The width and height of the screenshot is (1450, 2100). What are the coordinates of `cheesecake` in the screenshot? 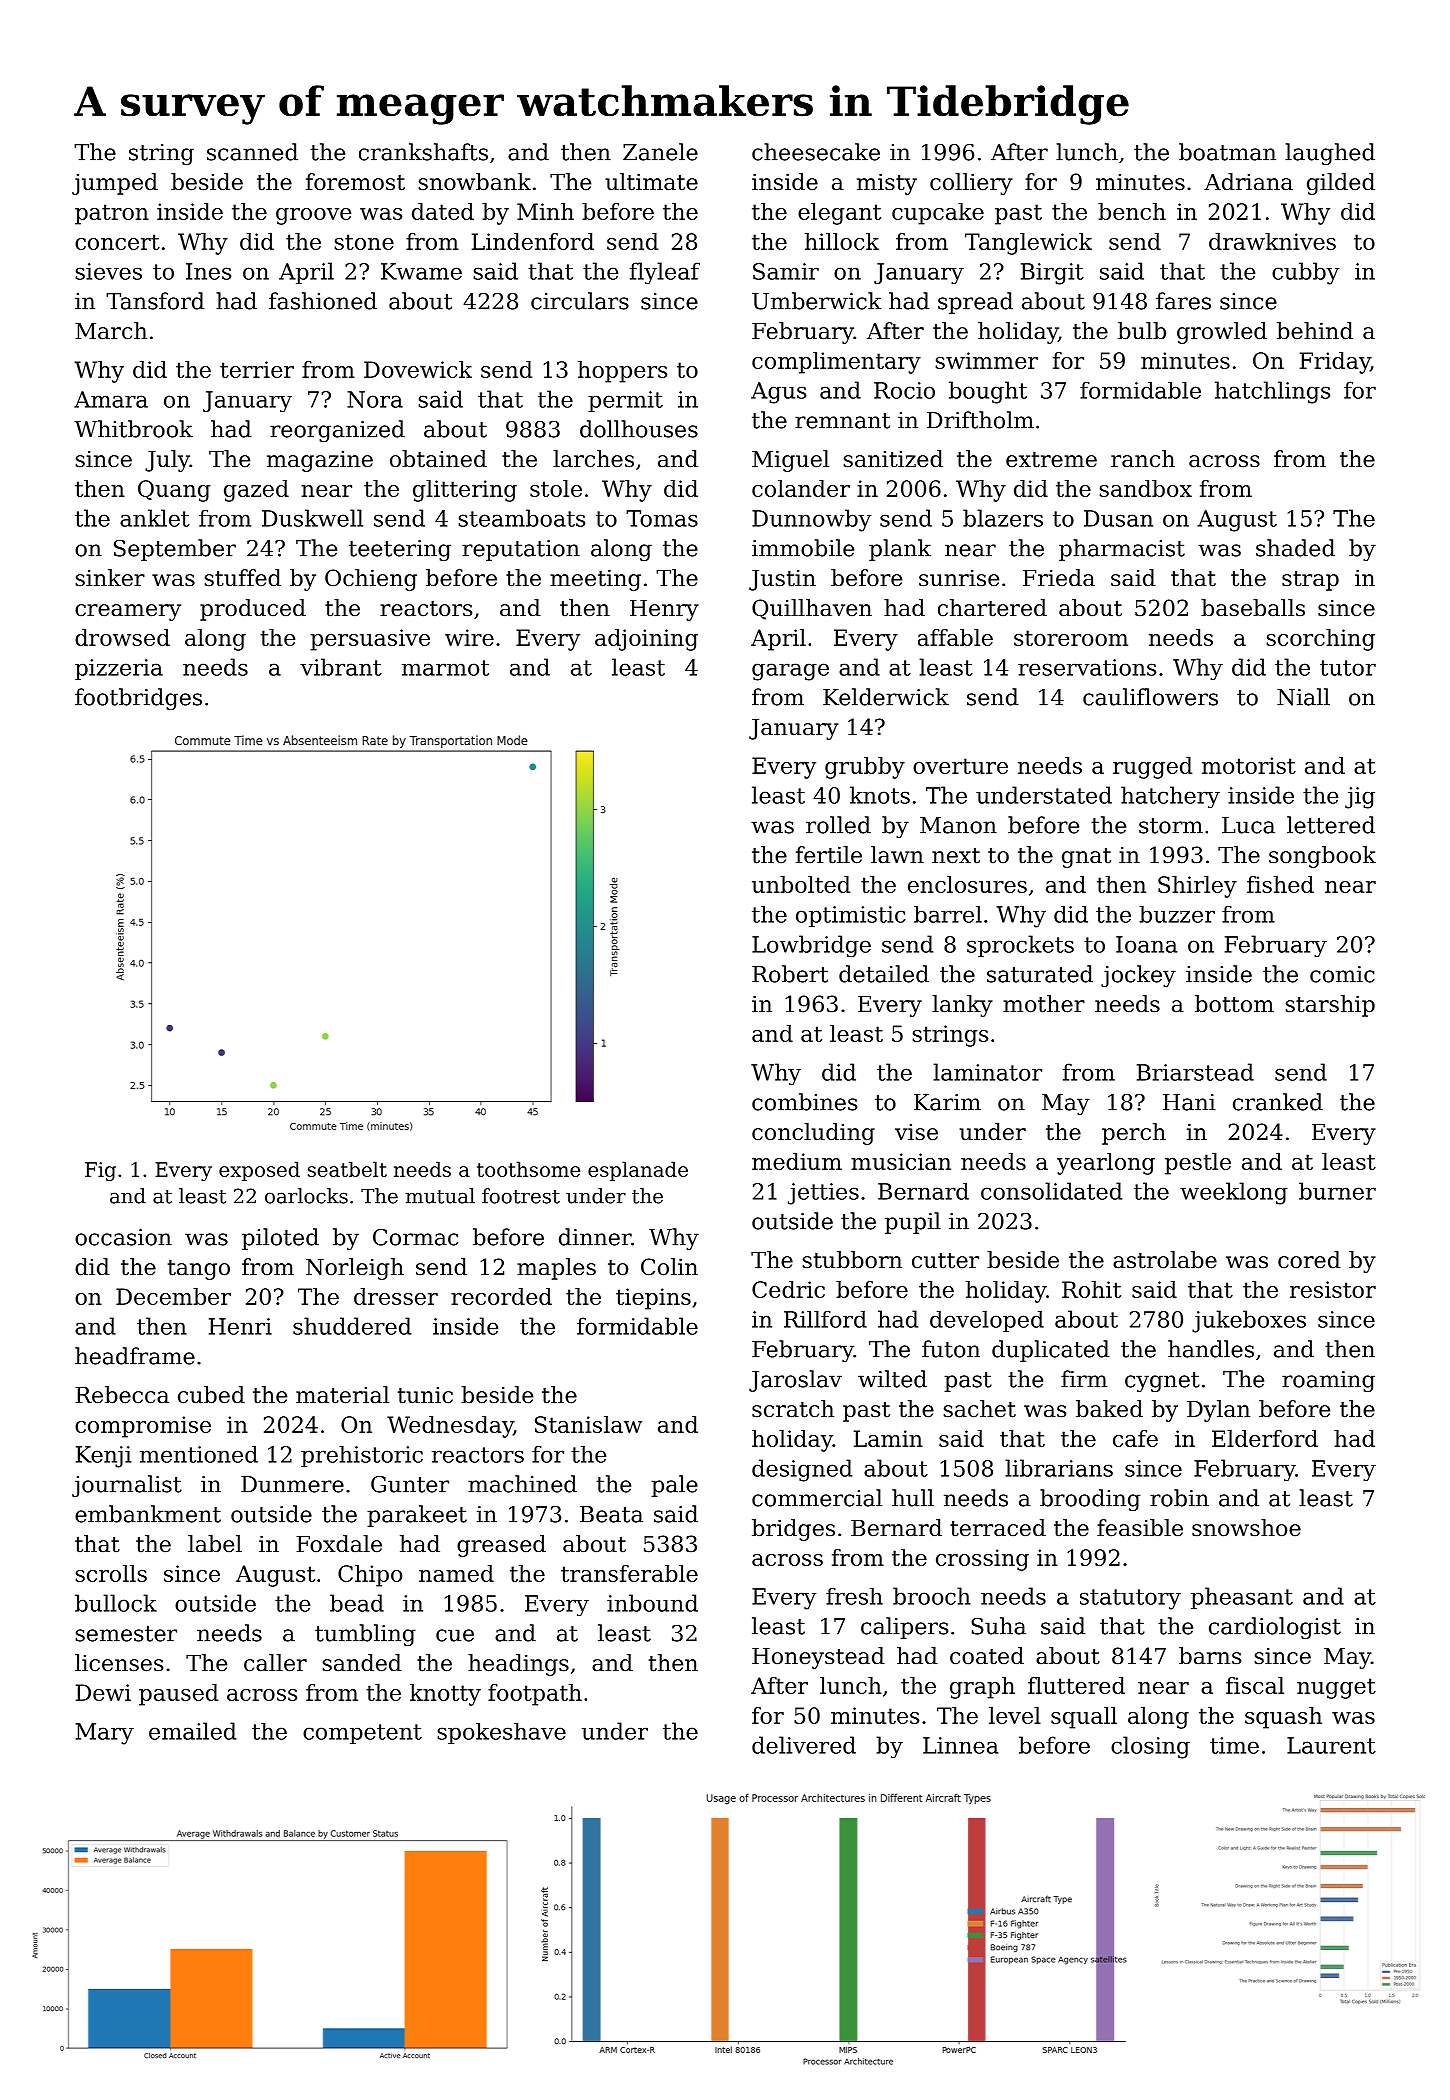 It's located at (816, 152).
